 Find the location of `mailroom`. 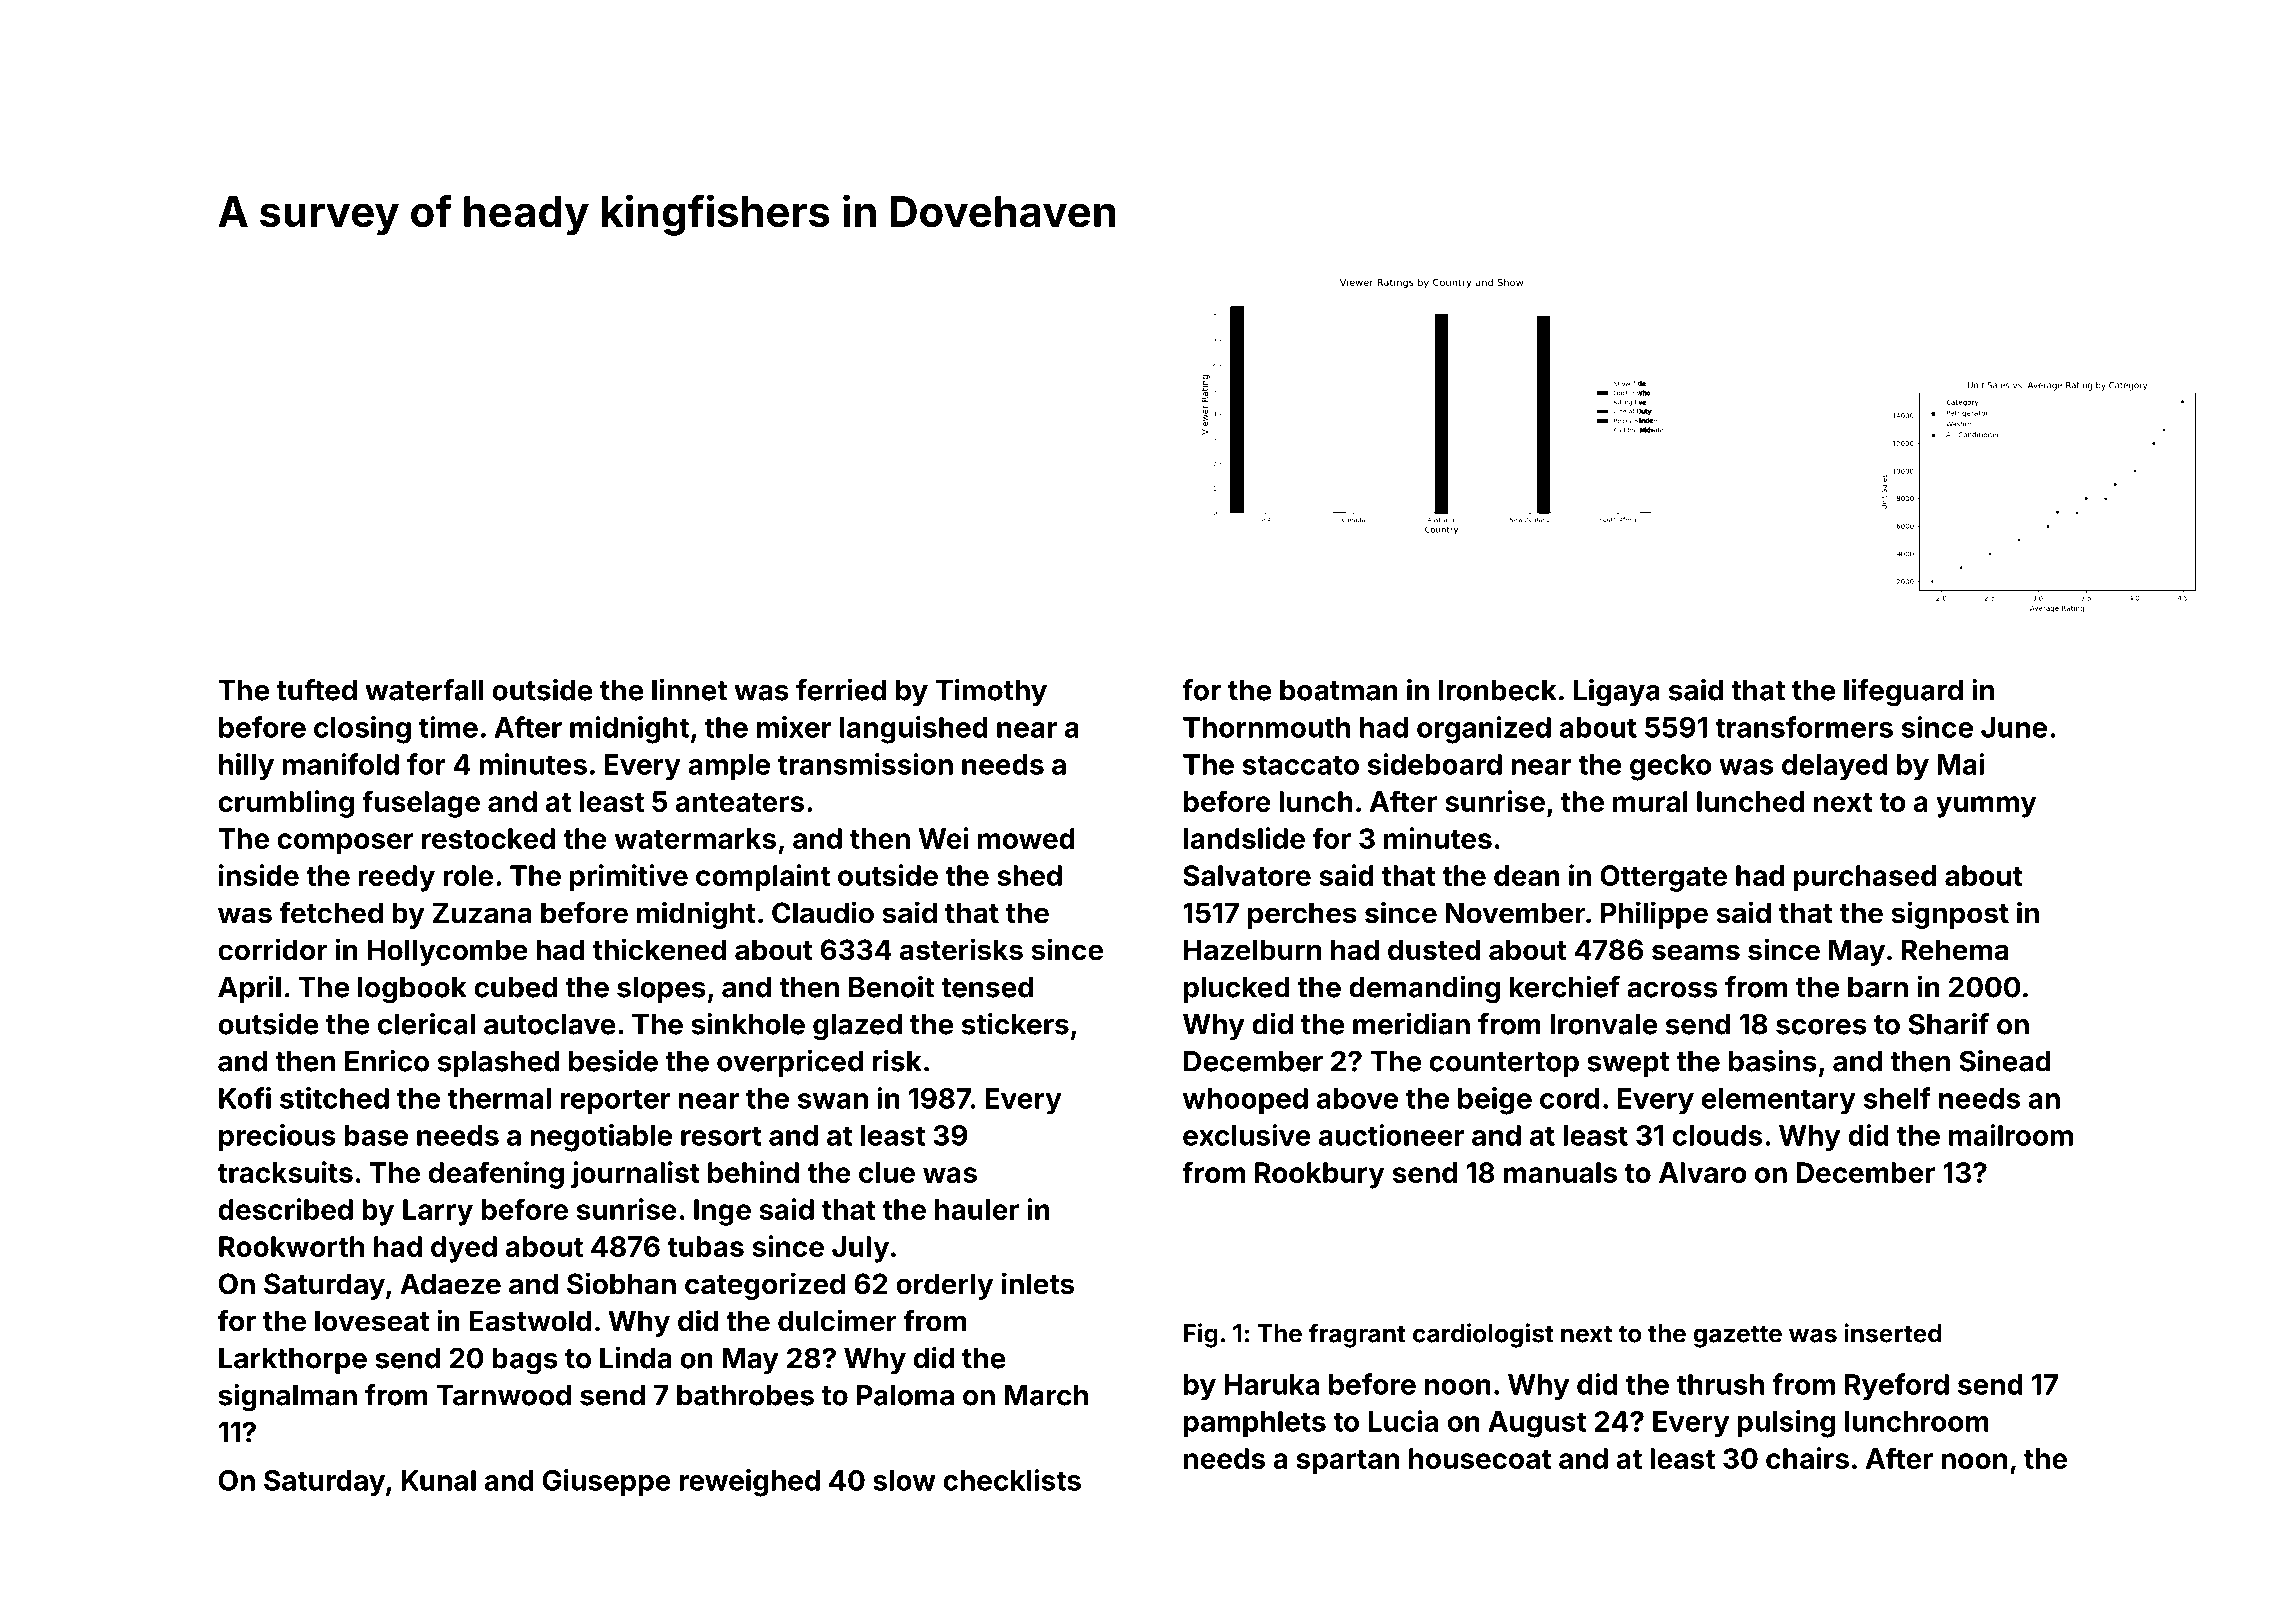

mailroom is located at coordinates (2011, 1135).
